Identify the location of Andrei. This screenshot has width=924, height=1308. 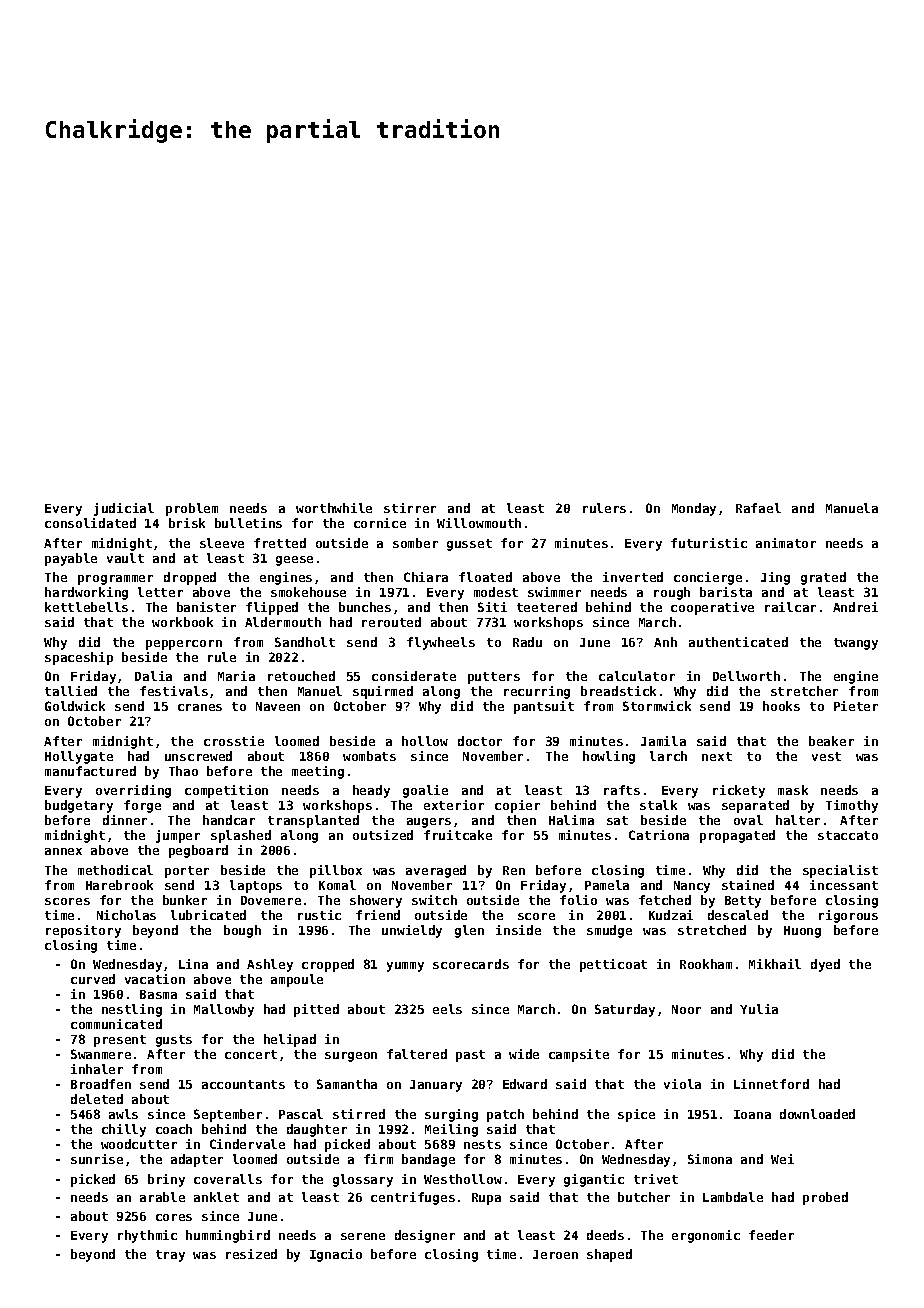
(855, 607).
